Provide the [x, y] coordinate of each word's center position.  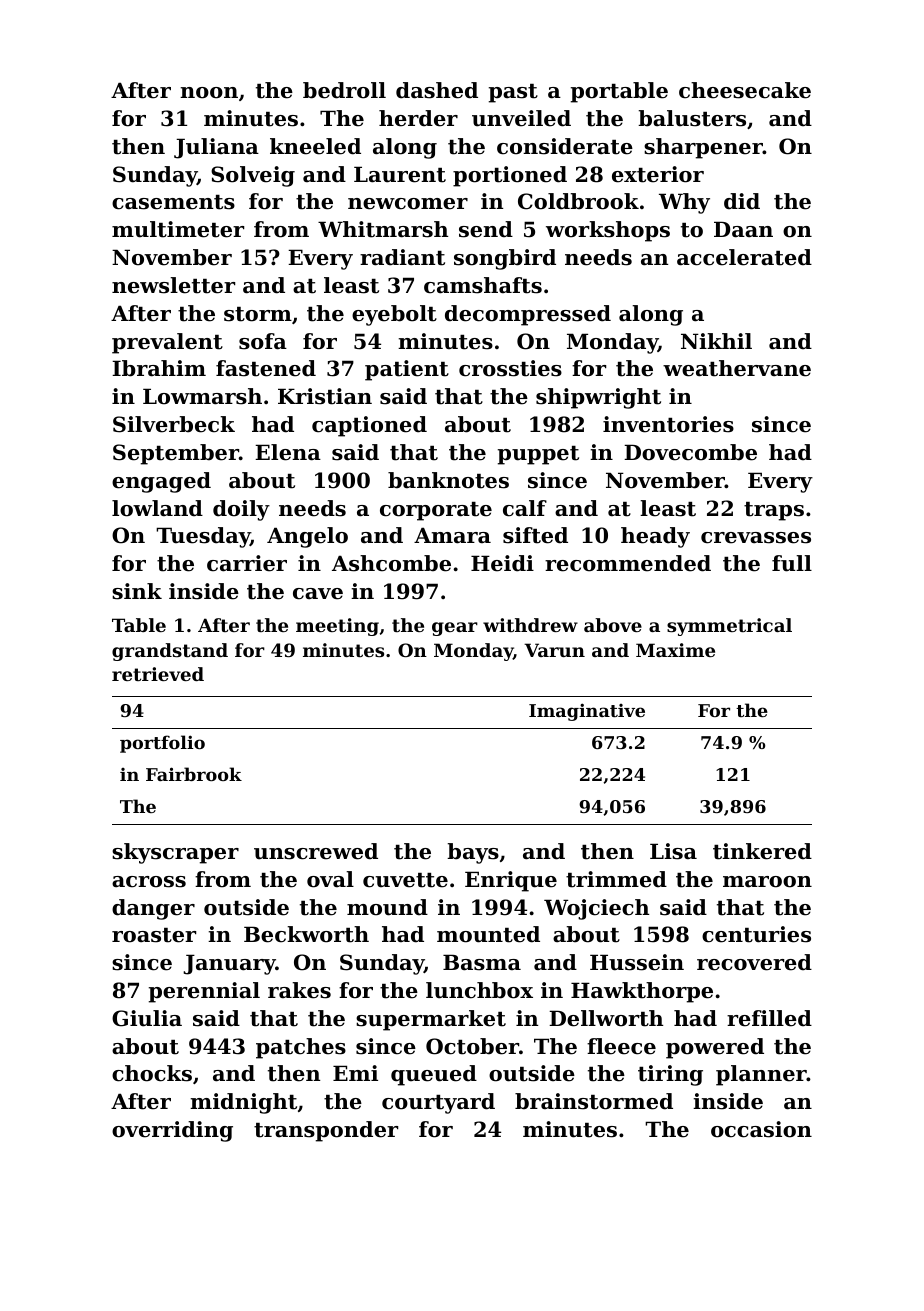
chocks [152, 1073]
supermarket [431, 1020]
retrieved [158, 674]
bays [473, 853]
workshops [608, 231]
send [486, 229]
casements [173, 202]
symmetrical [729, 627]
